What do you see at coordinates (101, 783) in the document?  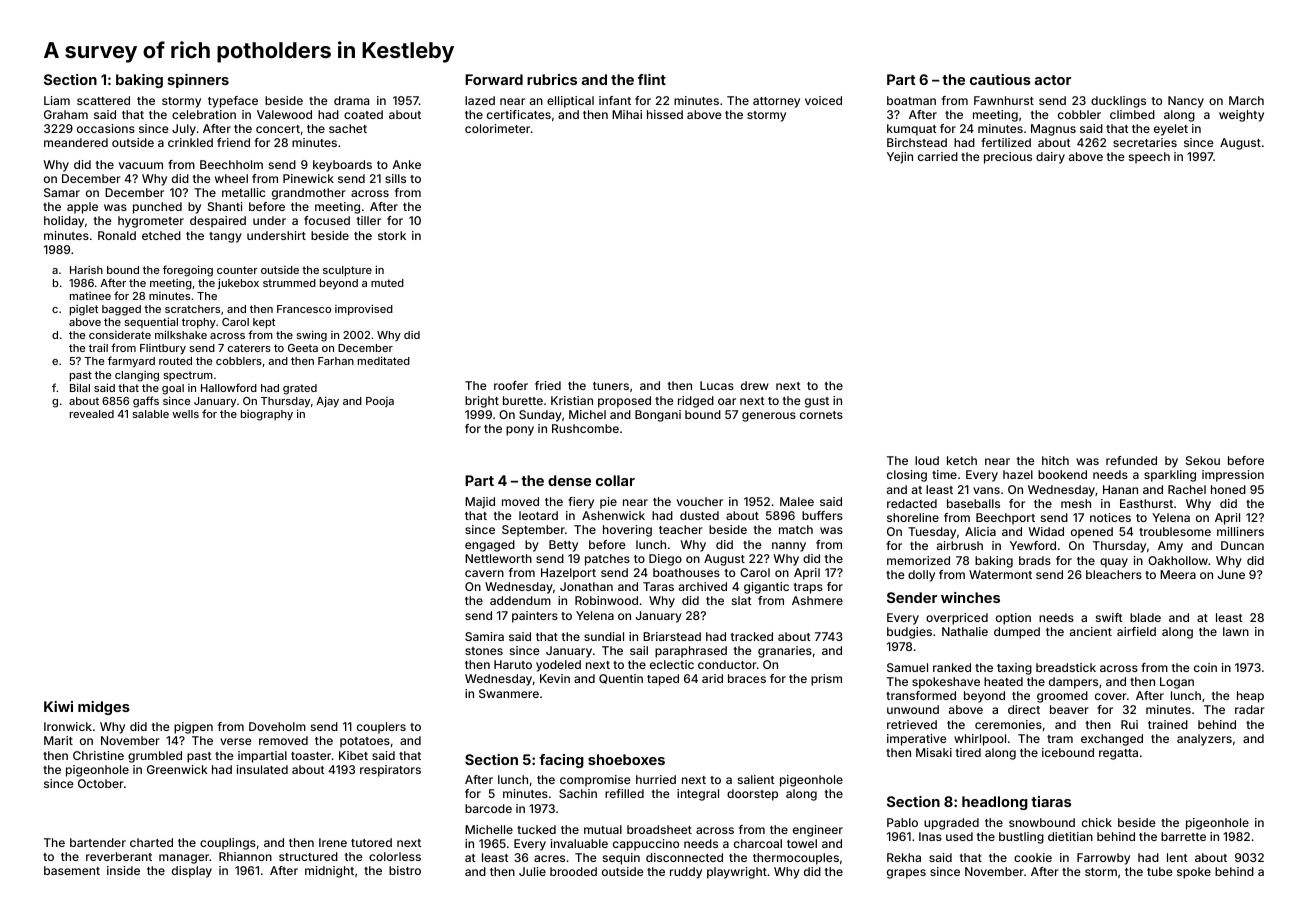 I see `October` at bounding box center [101, 783].
